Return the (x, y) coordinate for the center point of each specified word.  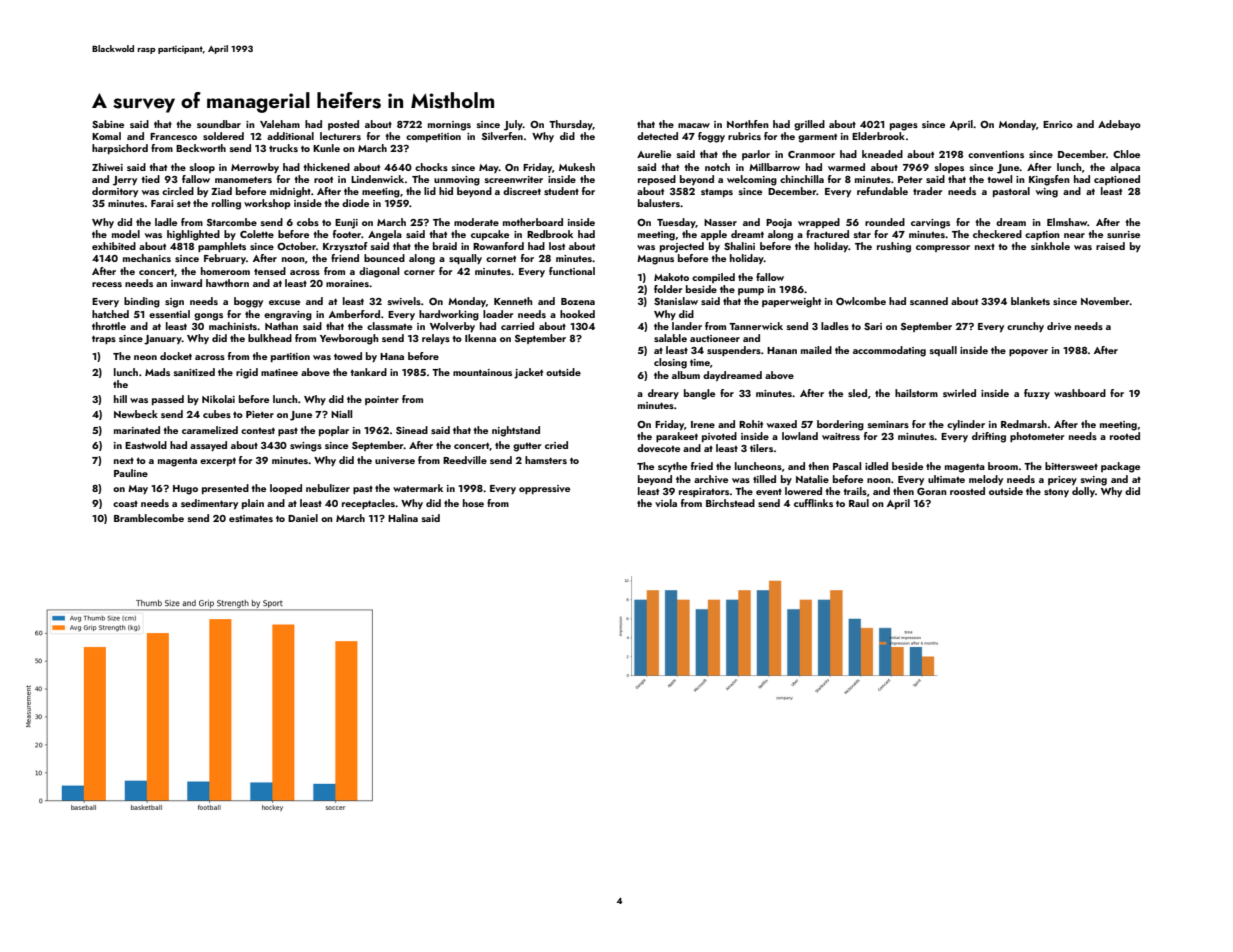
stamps (717, 193)
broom (1003, 466)
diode (355, 203)
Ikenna (480, 338)
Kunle (326, 148)
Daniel (303, 518)
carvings (930, 224)
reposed (657, 180)
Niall (341, 414)
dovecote (658, 448)
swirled (959, 393)
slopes (949, 168)
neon (145, 357)
